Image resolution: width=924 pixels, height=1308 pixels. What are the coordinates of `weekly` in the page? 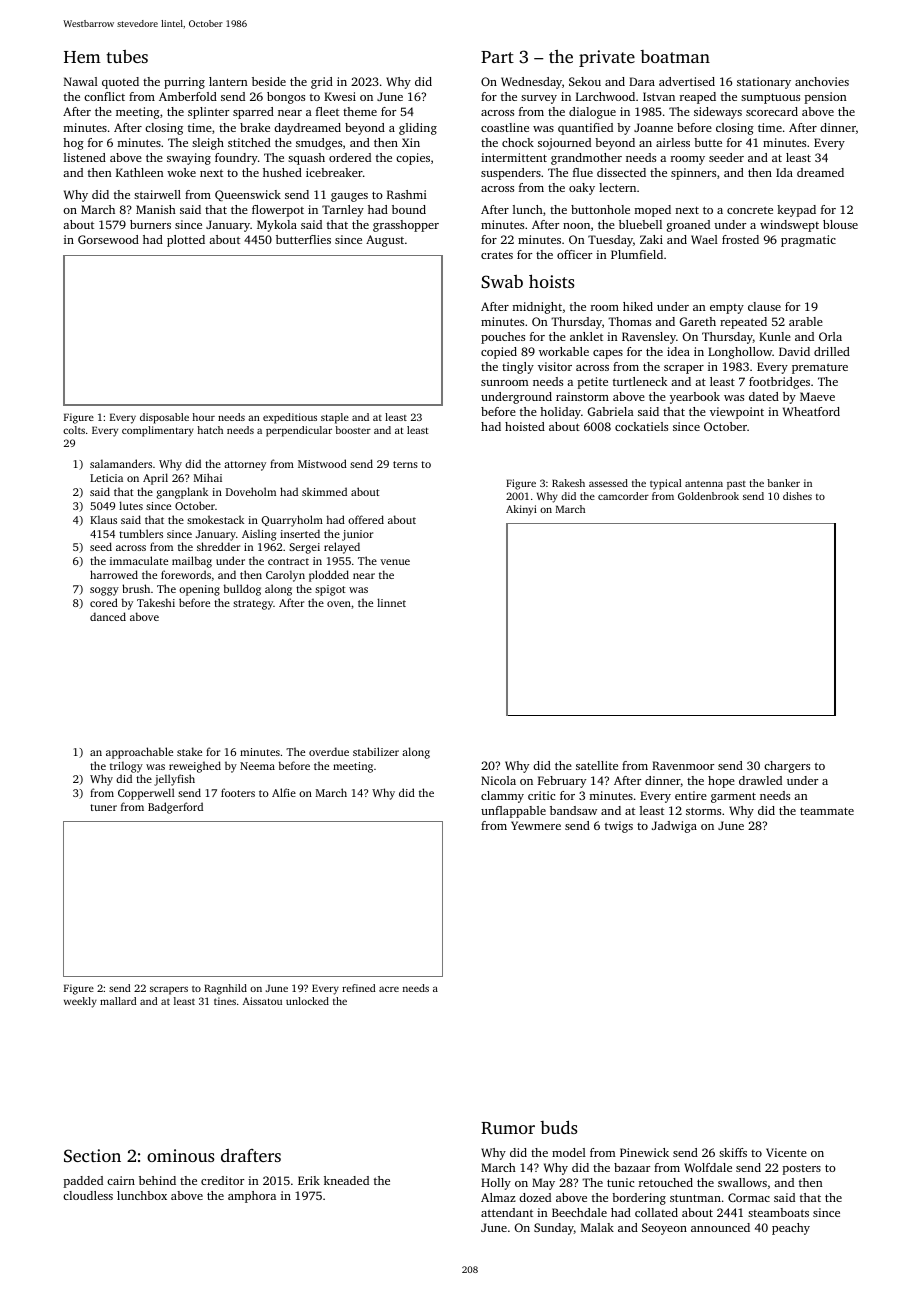 It's located at (80, 1002).
